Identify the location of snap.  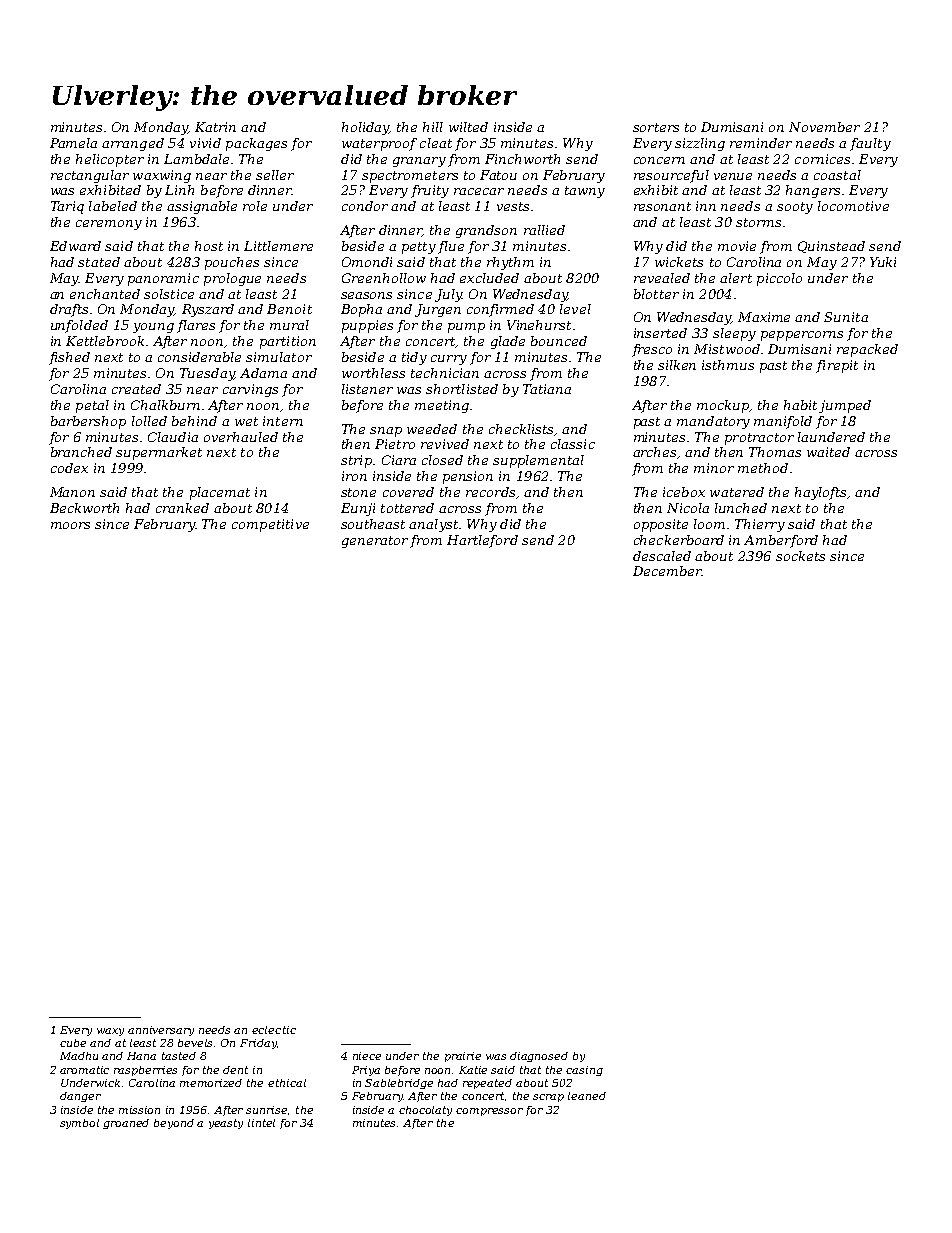
(386, 432).
